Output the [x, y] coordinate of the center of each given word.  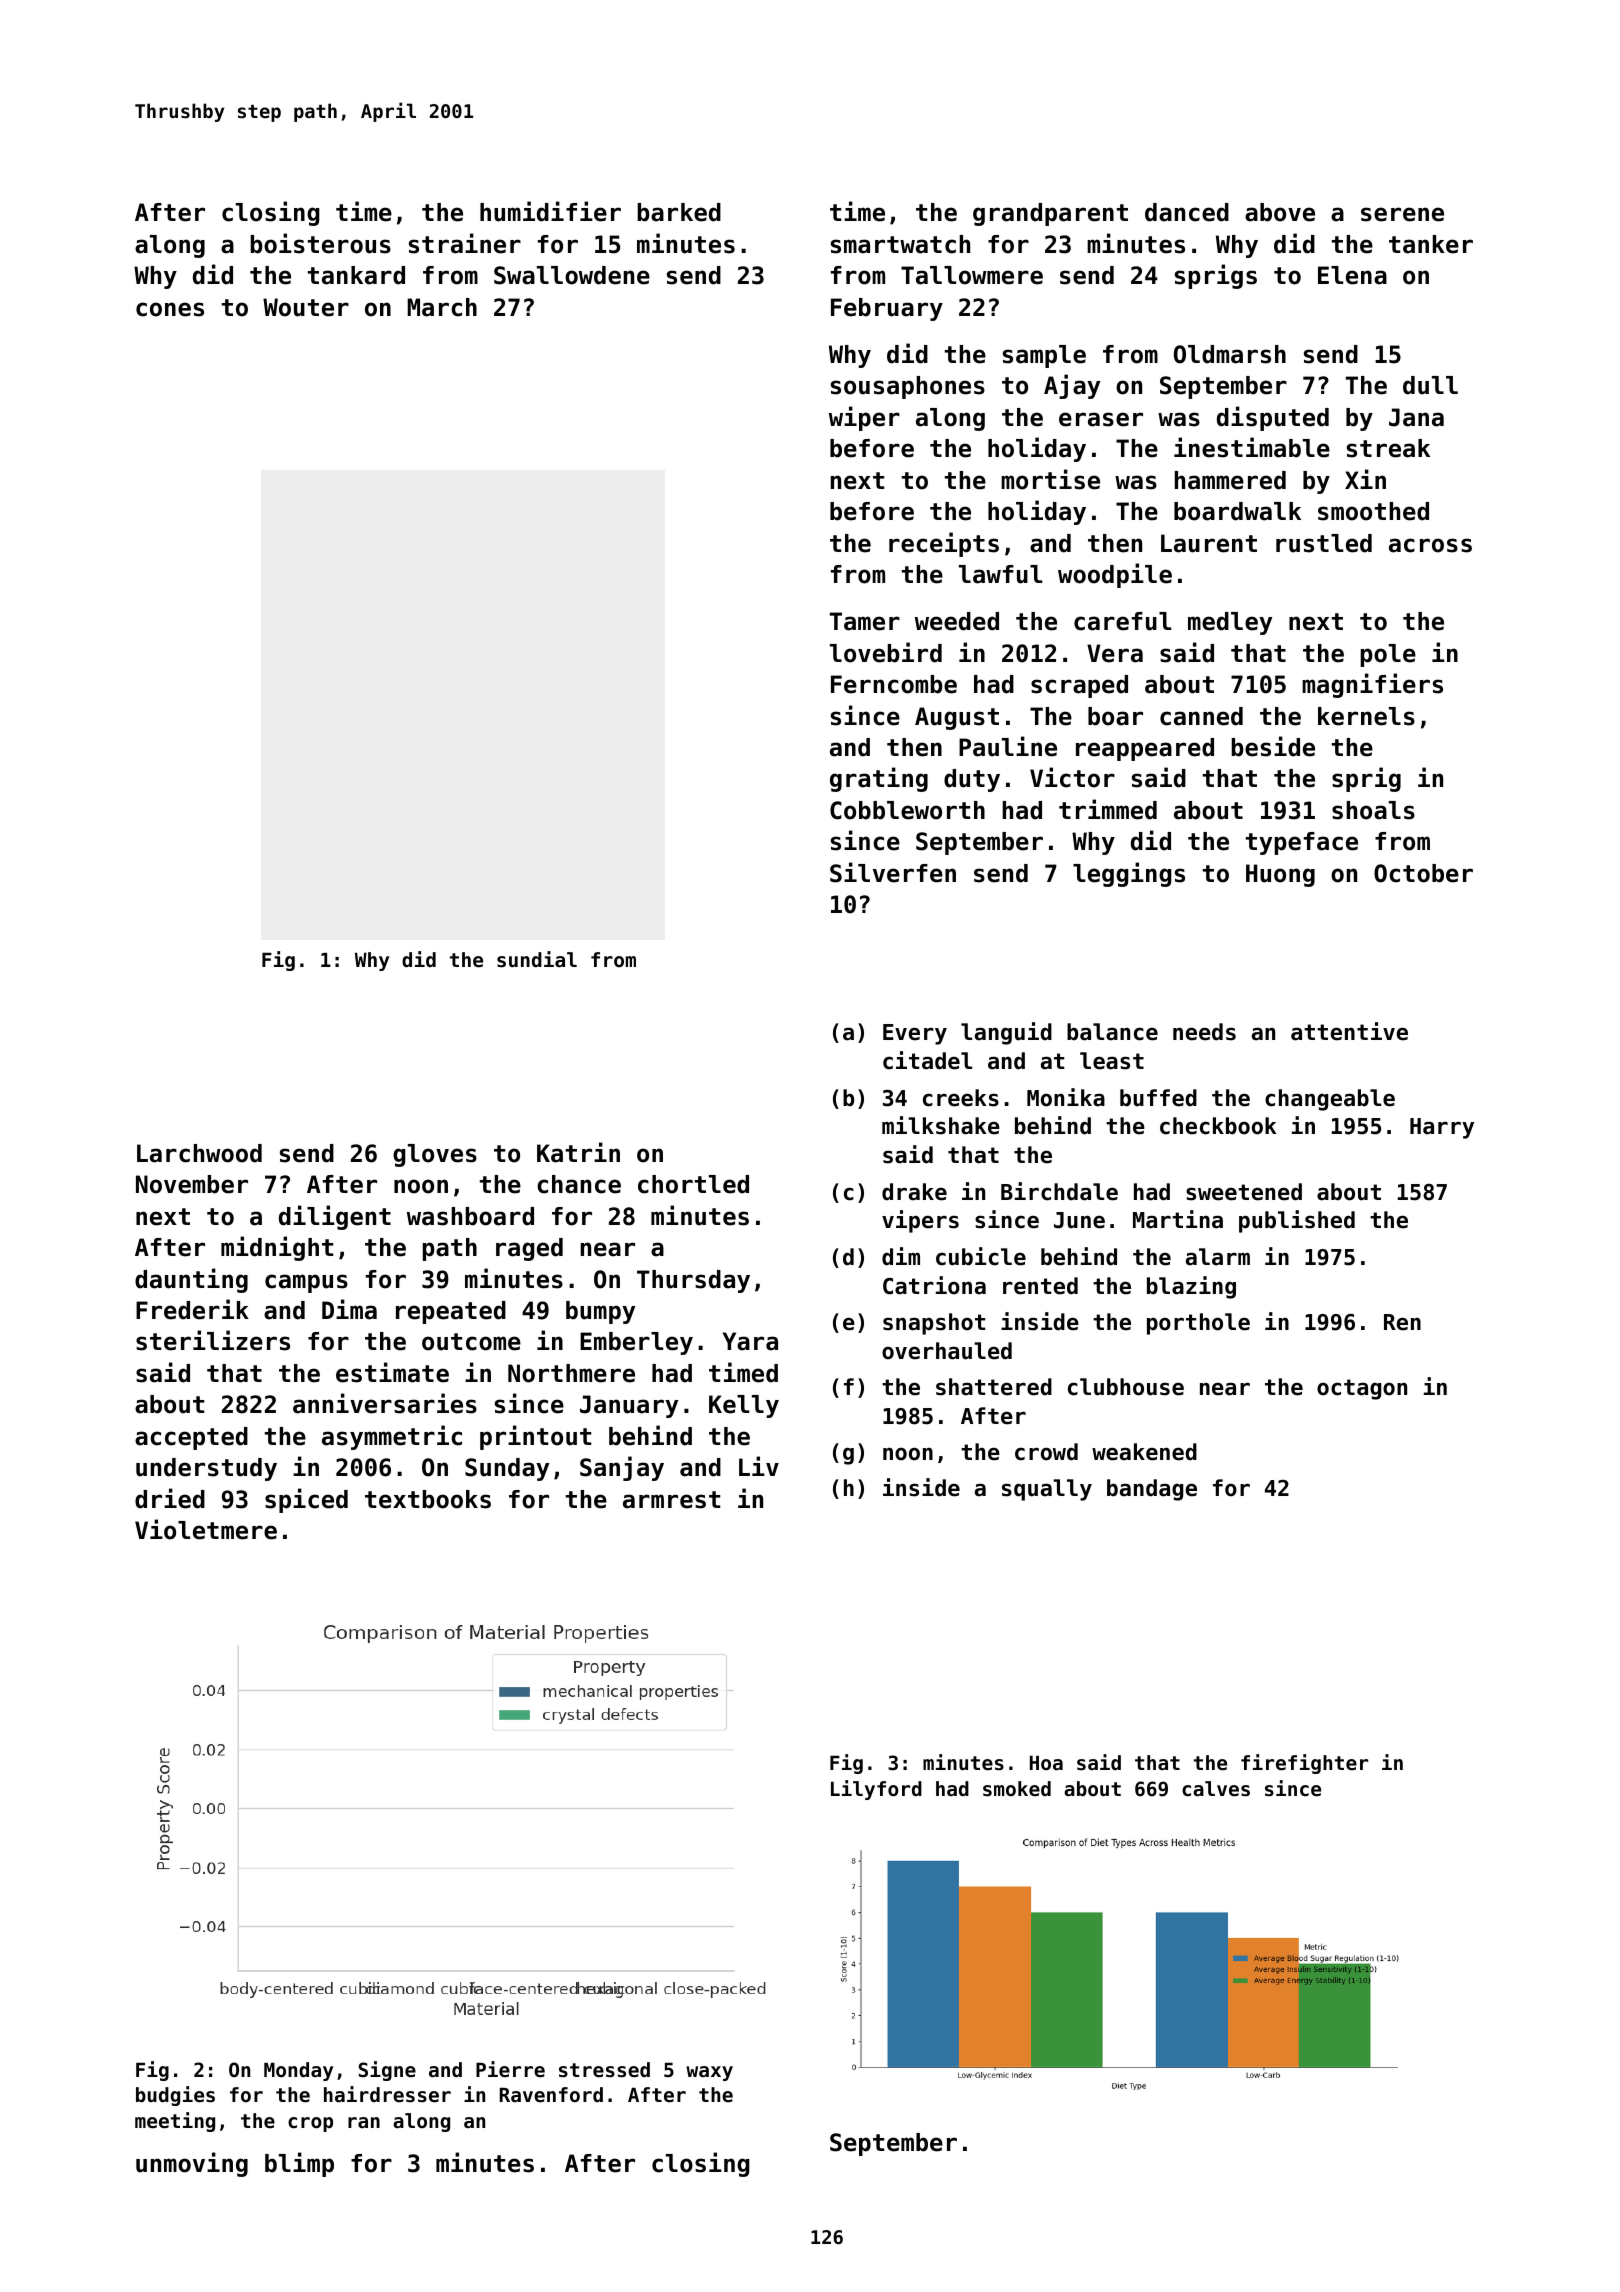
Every [915, 1034]
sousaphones [908, 387]
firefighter [1304, 1764]
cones [170, 309]
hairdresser [387, 2094]
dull [1430, 385]
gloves [435, 1155]
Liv [759, 1466]
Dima [349, 1309]
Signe [387, 2071]
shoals [1373, 810]
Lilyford [876, 1790]
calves [1216, 1789]
